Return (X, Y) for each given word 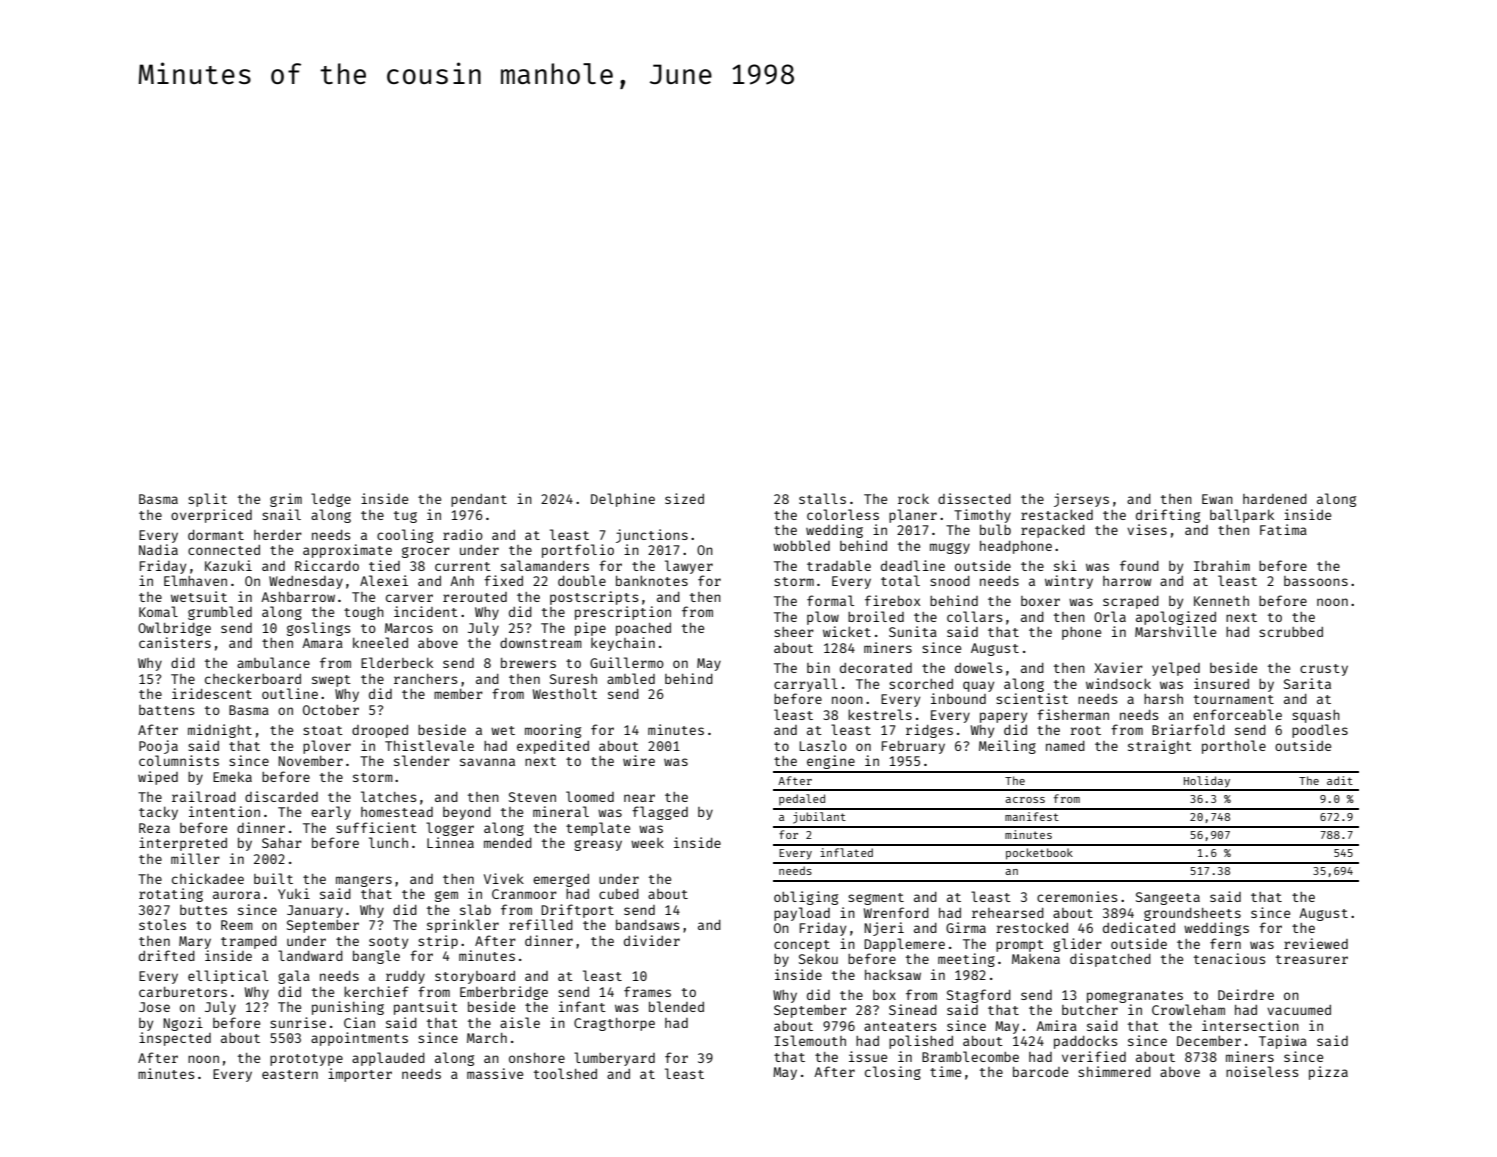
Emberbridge (504, 993)
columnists (179, 760)
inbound (958, 698)
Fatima (1283, 529)
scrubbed (1291, 632)
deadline (913, 565)
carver (409, 598)
